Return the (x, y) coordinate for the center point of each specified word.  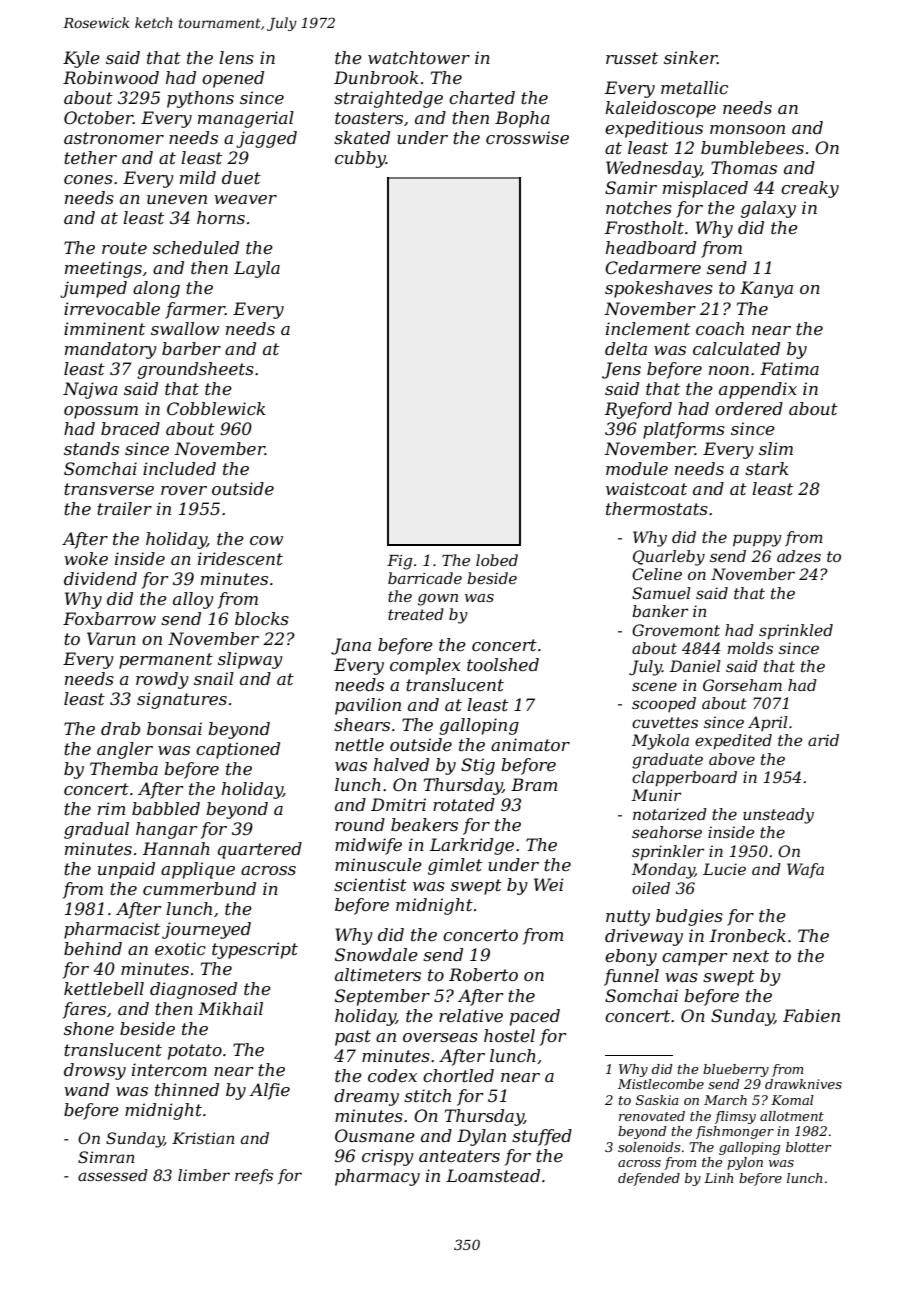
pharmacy (377, 1177)
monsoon (747, 129)
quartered (260, 850)
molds (750, 648)
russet (632, 58)
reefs (254, 1176)
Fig (399, 562)
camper (694, 959)
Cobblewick (216, 408)
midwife (368, 846)
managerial (246, 119)
